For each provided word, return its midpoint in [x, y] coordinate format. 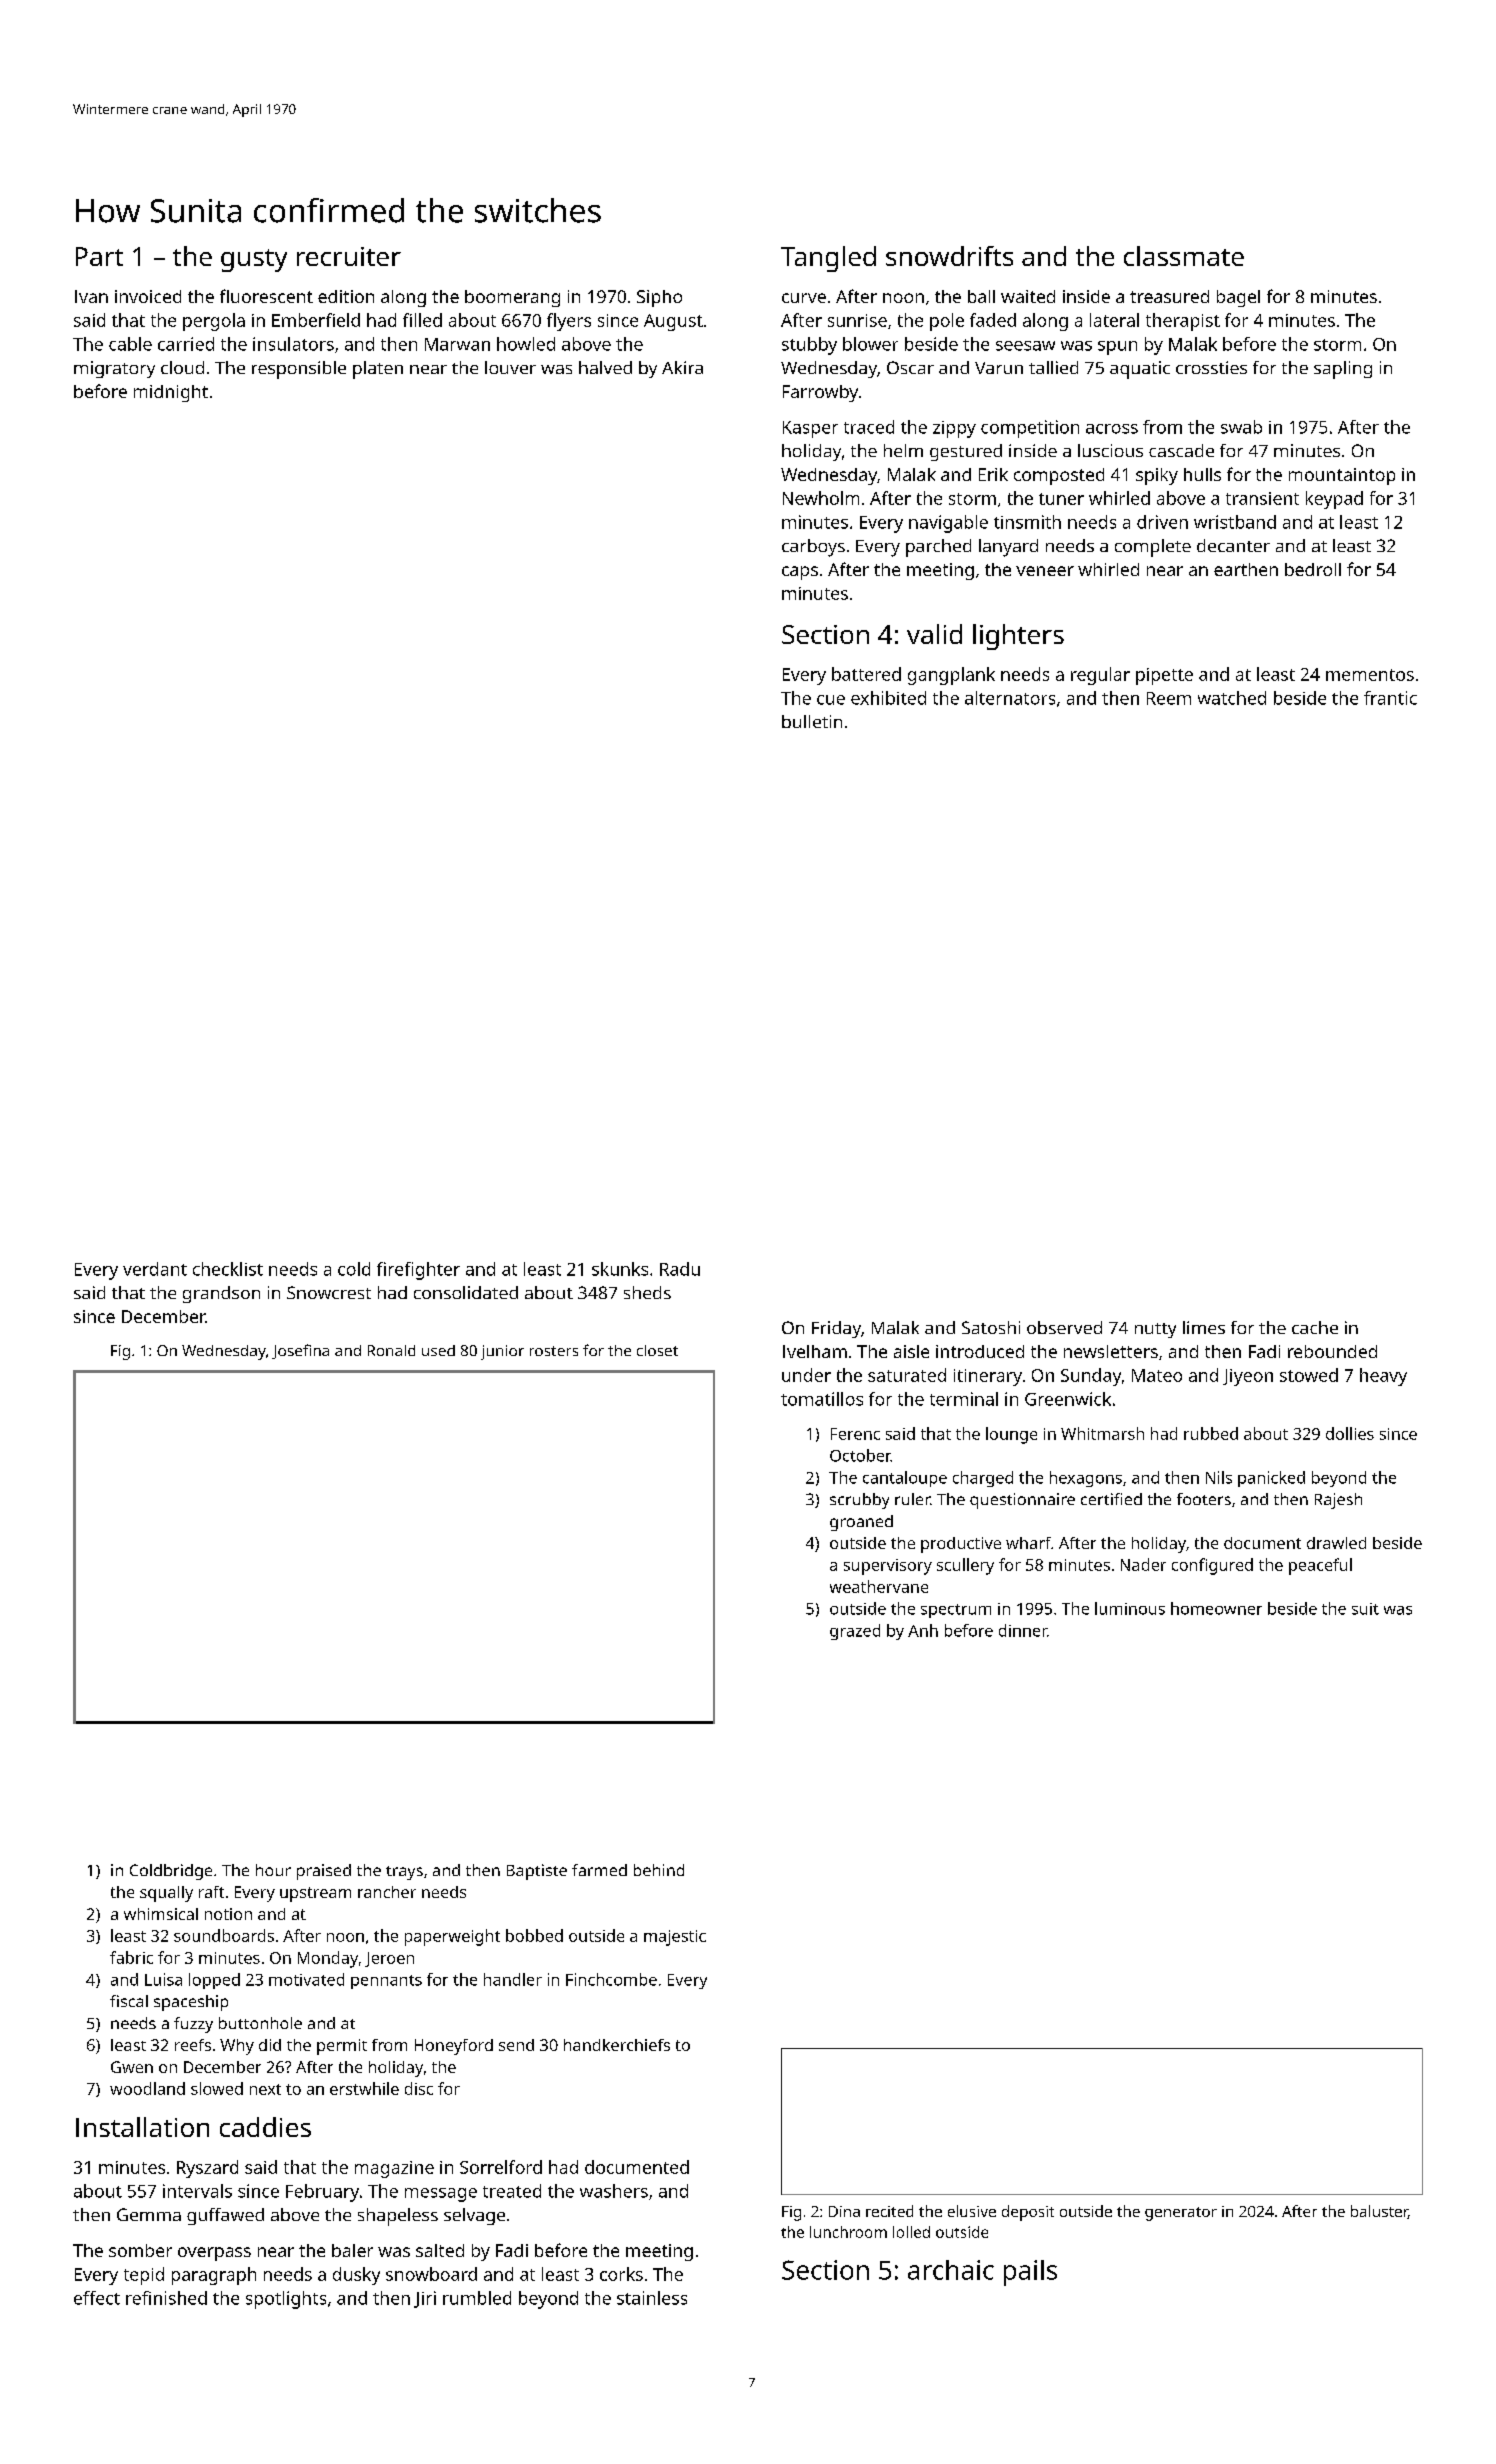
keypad [1334, 500]
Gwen [132, 2067]
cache [1315, 1327]
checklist [228, 1269]
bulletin [812, 721]
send [516, 2045]
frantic [1390, 698]
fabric [131, 1957]
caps [800, 573]
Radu [680, 1269]
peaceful [1320, 1566]
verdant [155, 1269]
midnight [171, 393]
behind [659, 1870]
